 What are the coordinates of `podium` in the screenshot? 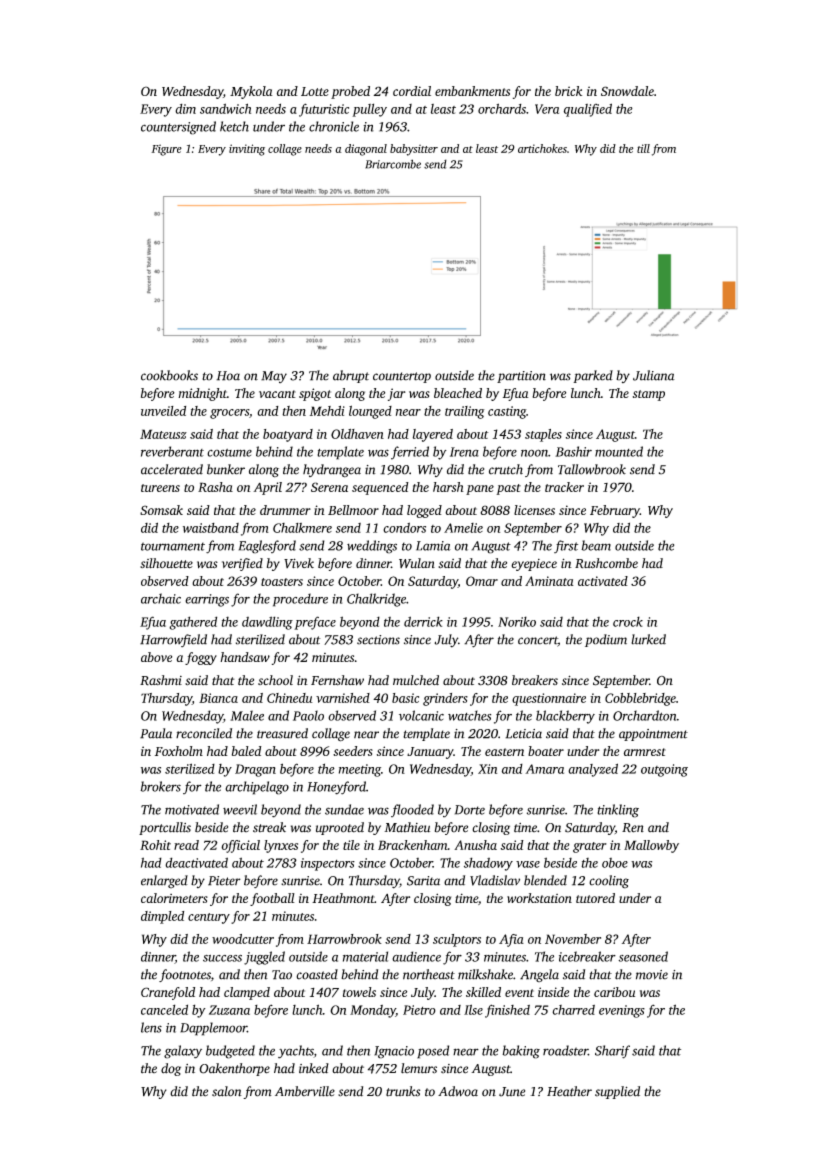 It's located at (606, 640).
